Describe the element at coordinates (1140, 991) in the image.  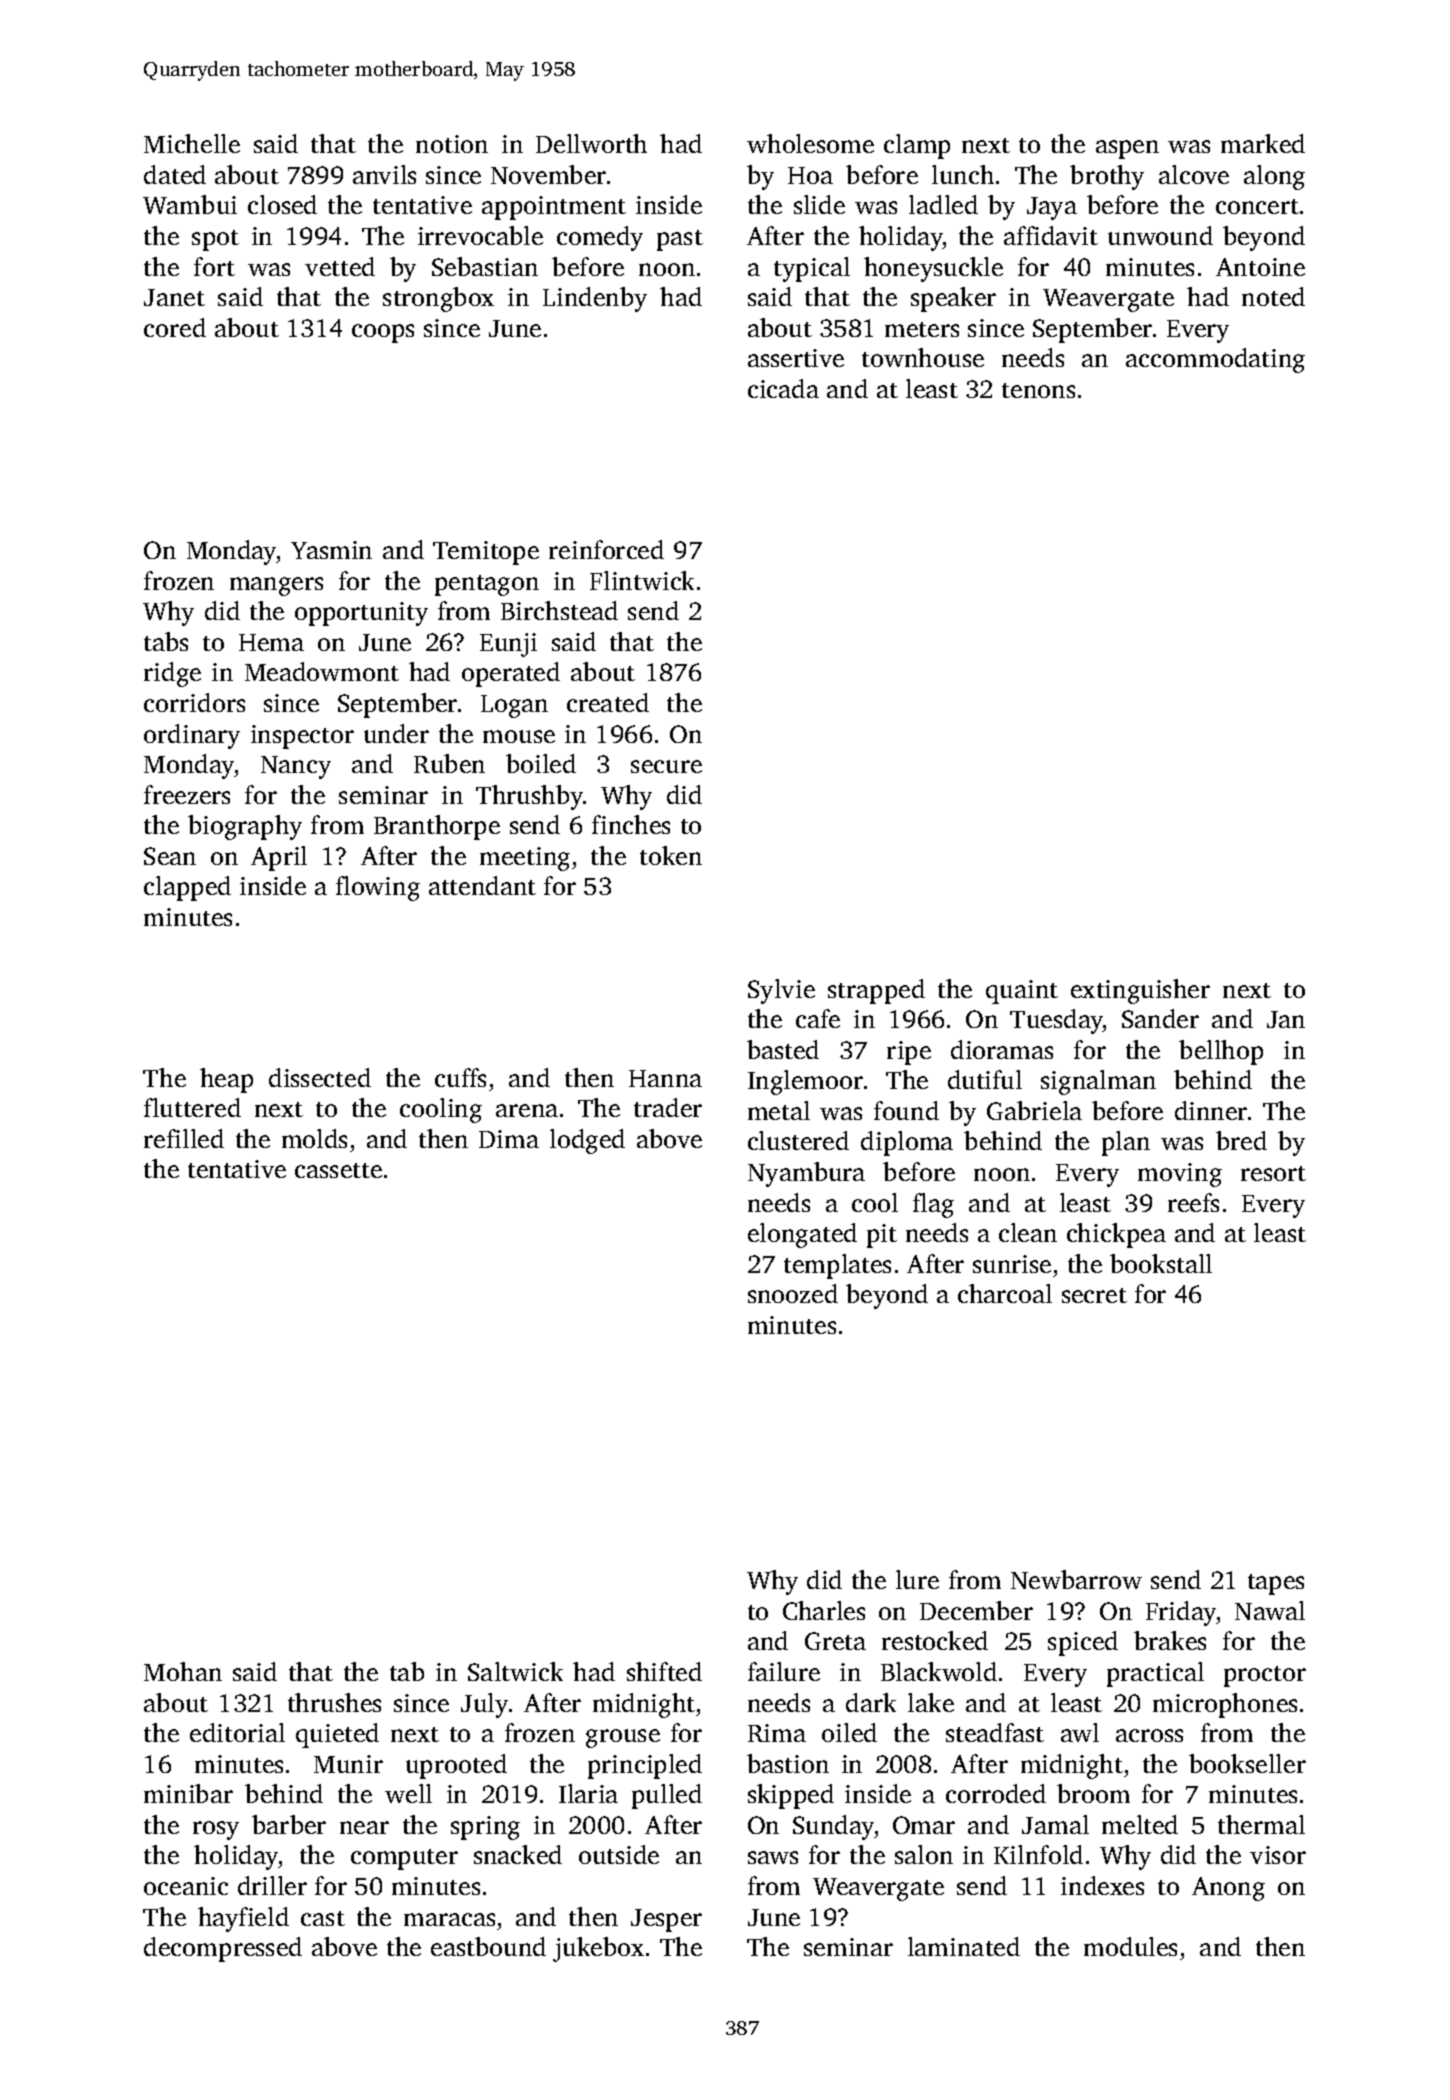
I see `extinguisher` at that location.
